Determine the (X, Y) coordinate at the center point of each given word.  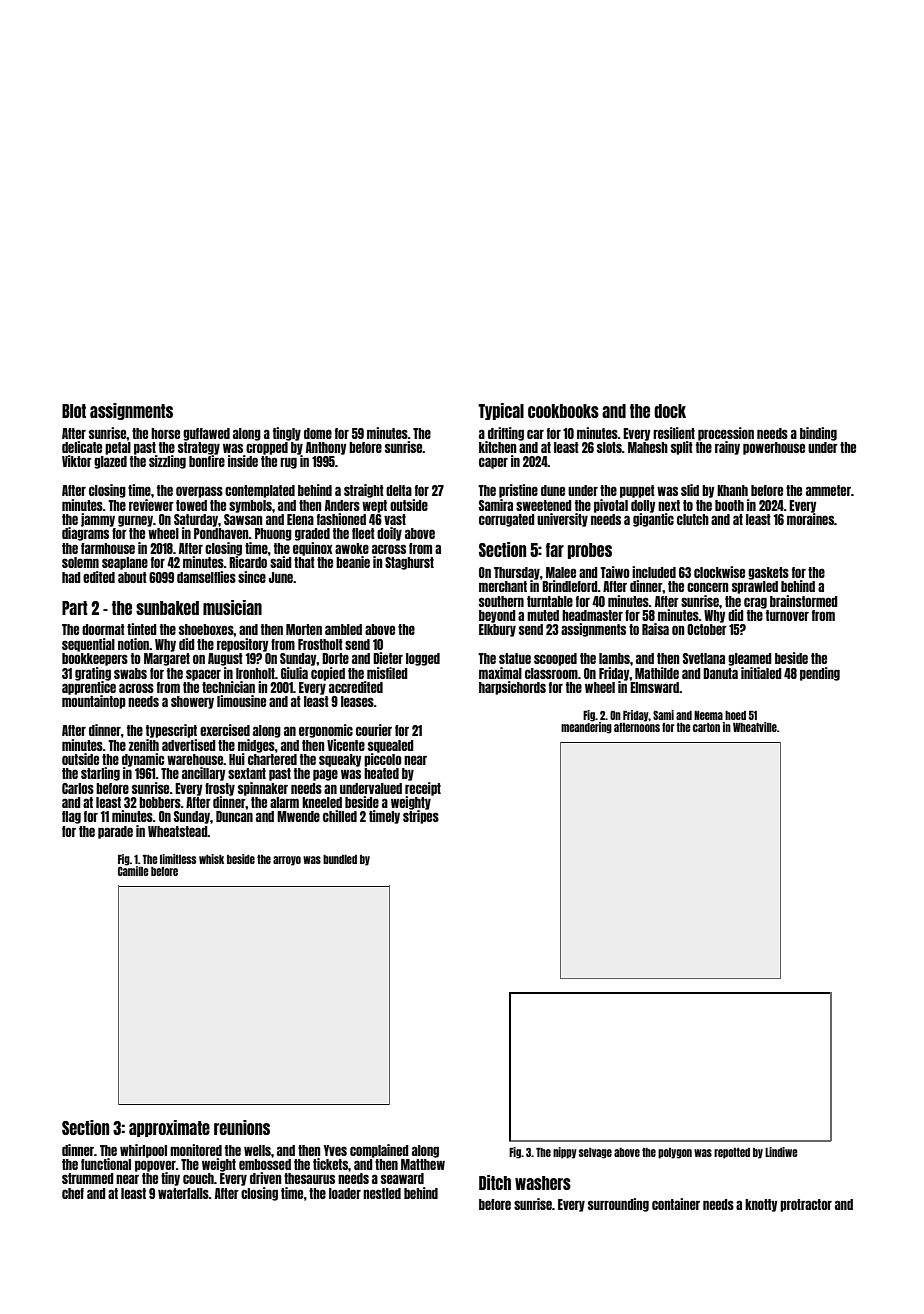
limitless (178, 859)
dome (318, 433)
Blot (74, 411)
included (654, 572)
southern (501, 601)
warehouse (195, 759)
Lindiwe (781, 1152)
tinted (142, 629)
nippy (565, 1153)
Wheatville (755, 727)
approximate (169, 1128)
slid (690, 490)
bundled (340, 859)
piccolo (383, 760)
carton (706, 727)
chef (73, 1193)
